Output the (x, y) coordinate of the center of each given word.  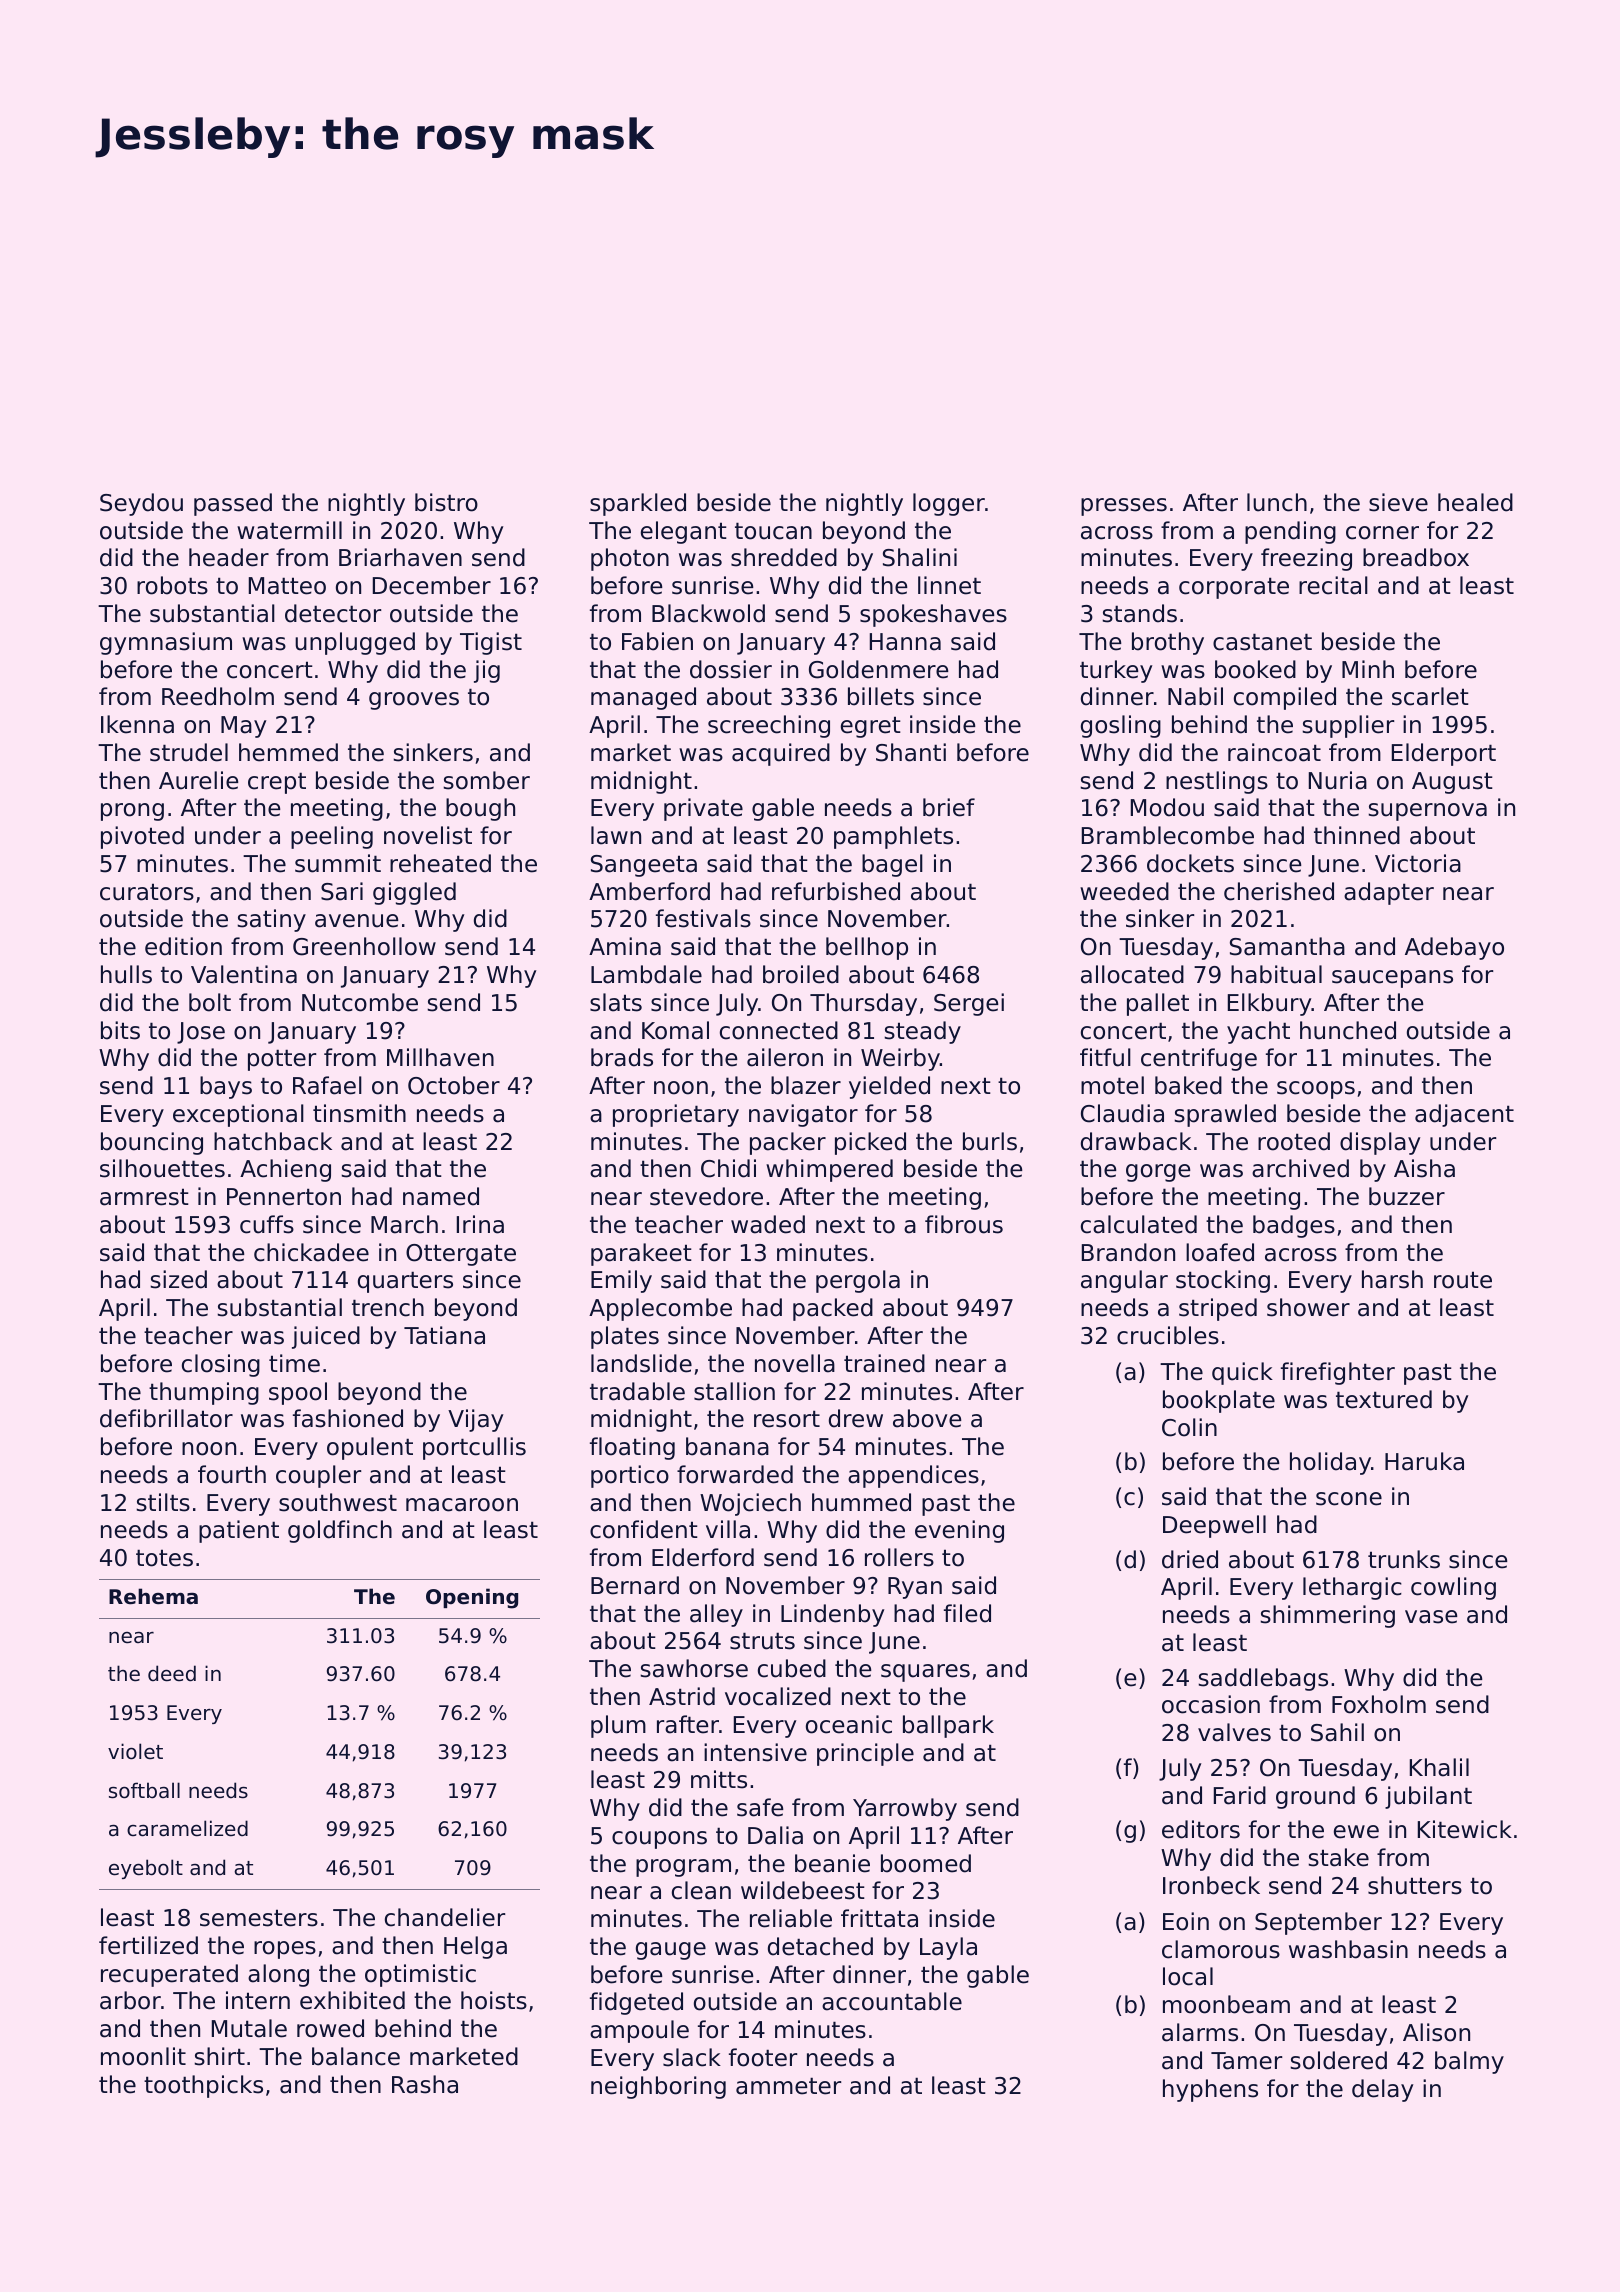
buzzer (1407, 1196)
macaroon (462, 1505)
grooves (414, 701)
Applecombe (660, 1309)
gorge (1158, 1173)
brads (622, 1057)
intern (258, 2000)
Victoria (1418, 863)
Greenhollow (364, 946)
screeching (769, 726)
